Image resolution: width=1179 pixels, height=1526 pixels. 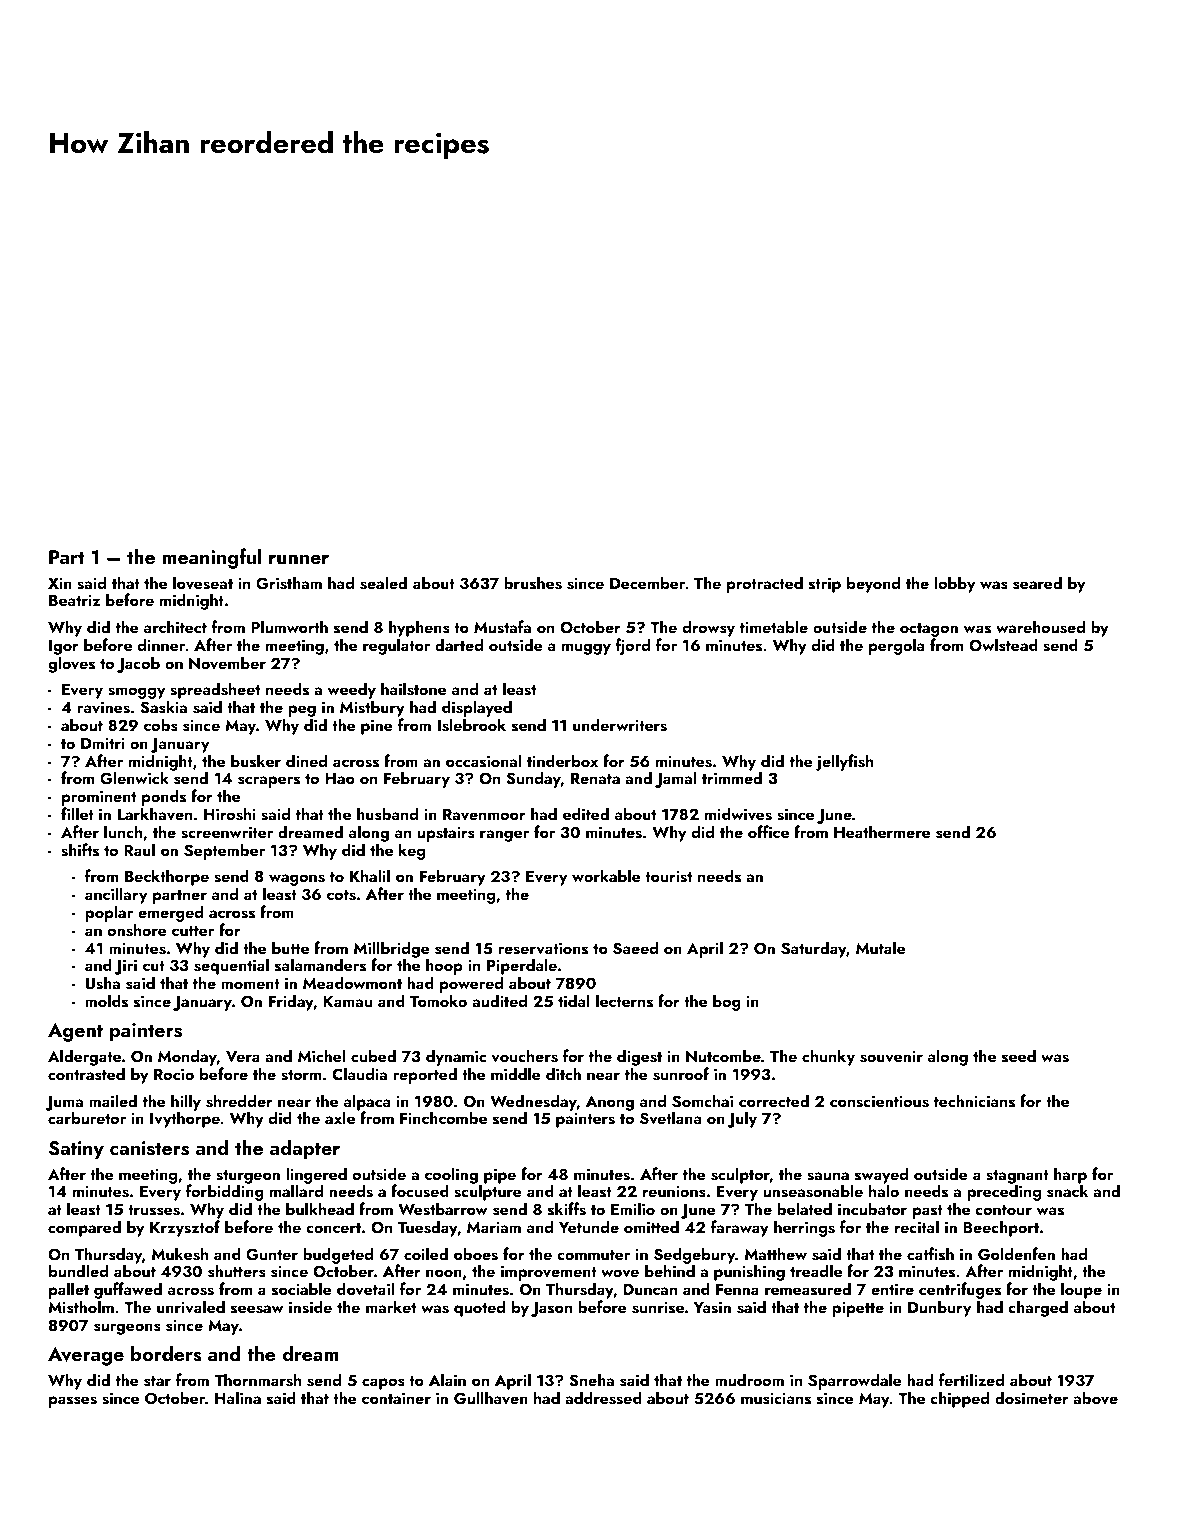 I want to click on chunky, so click(x=828, y=1057).
